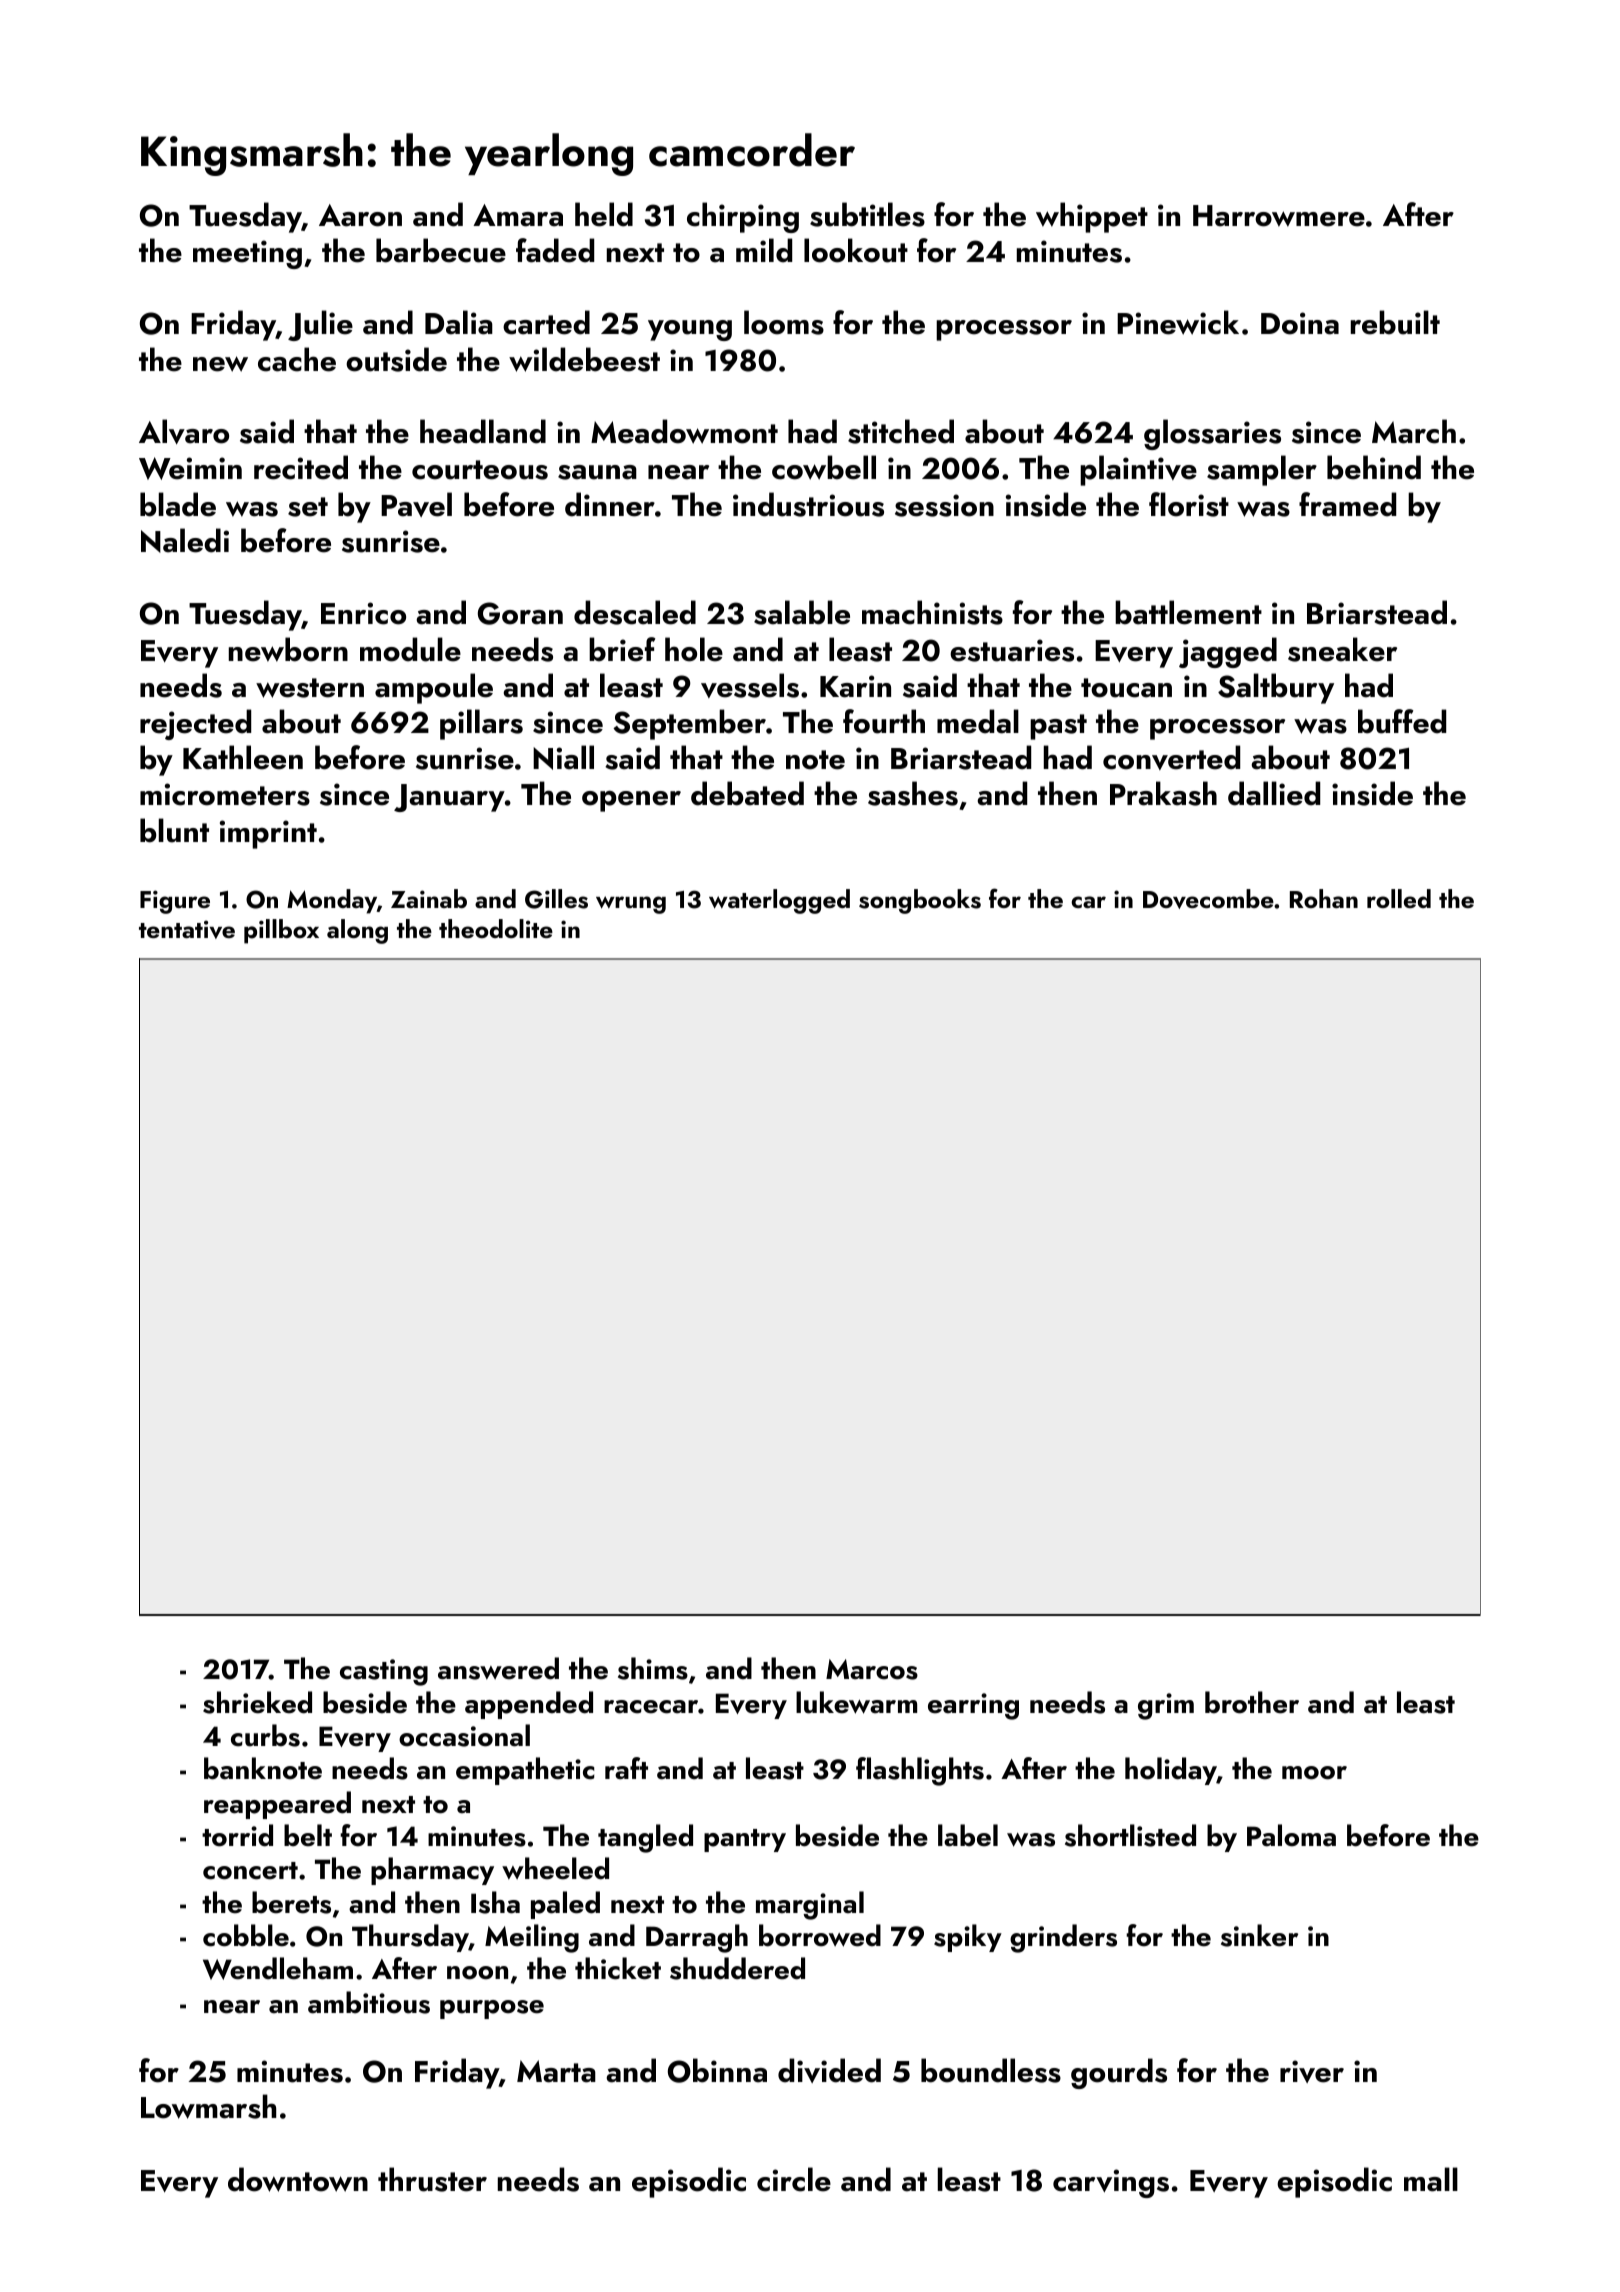  What do you see at coordinates (498, 1668) in the page?
I see `answered` at bounding box center [498, 1668].
